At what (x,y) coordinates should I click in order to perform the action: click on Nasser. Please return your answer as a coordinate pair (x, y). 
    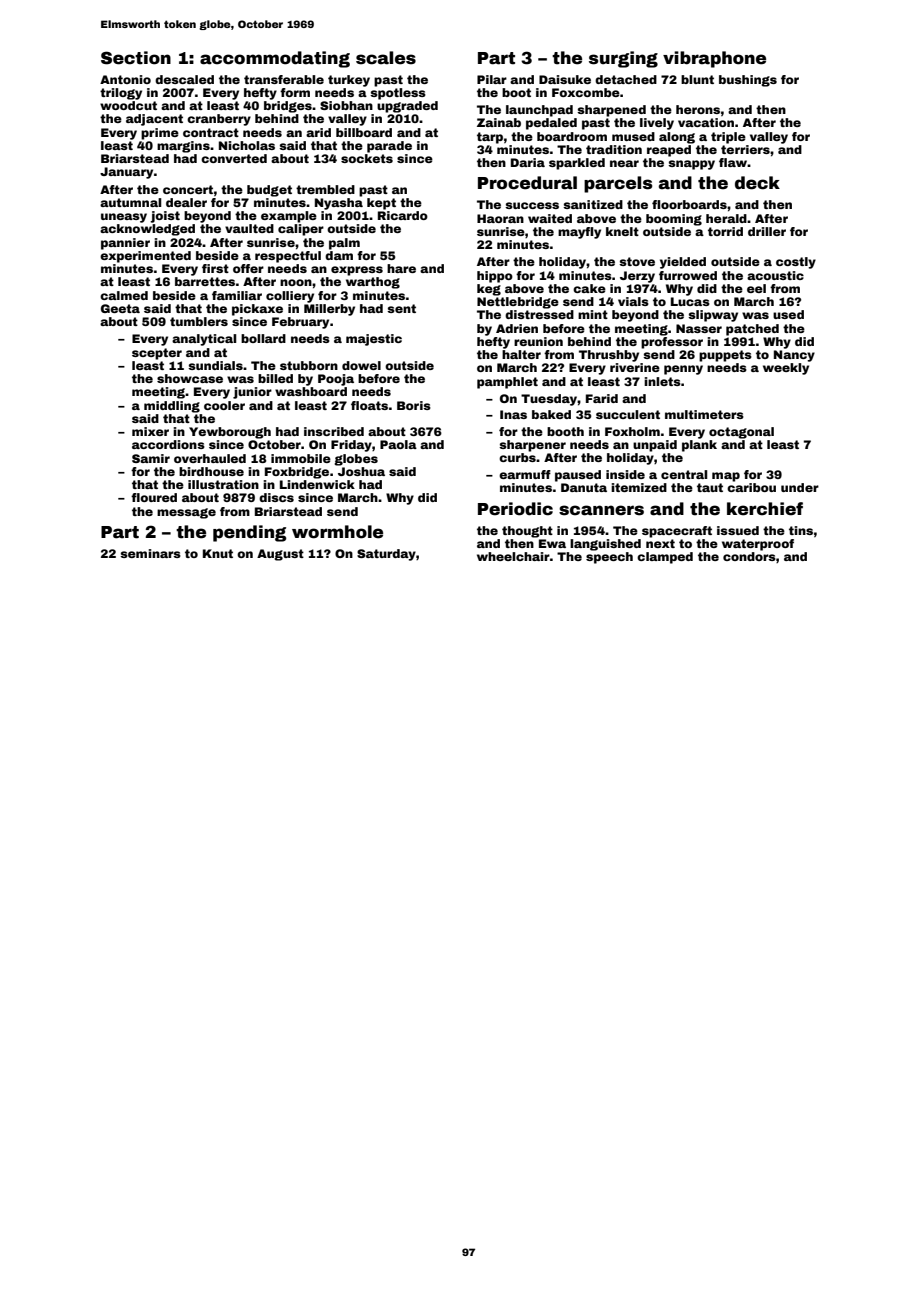
    Looking at the image, I should click on (699, 328).
